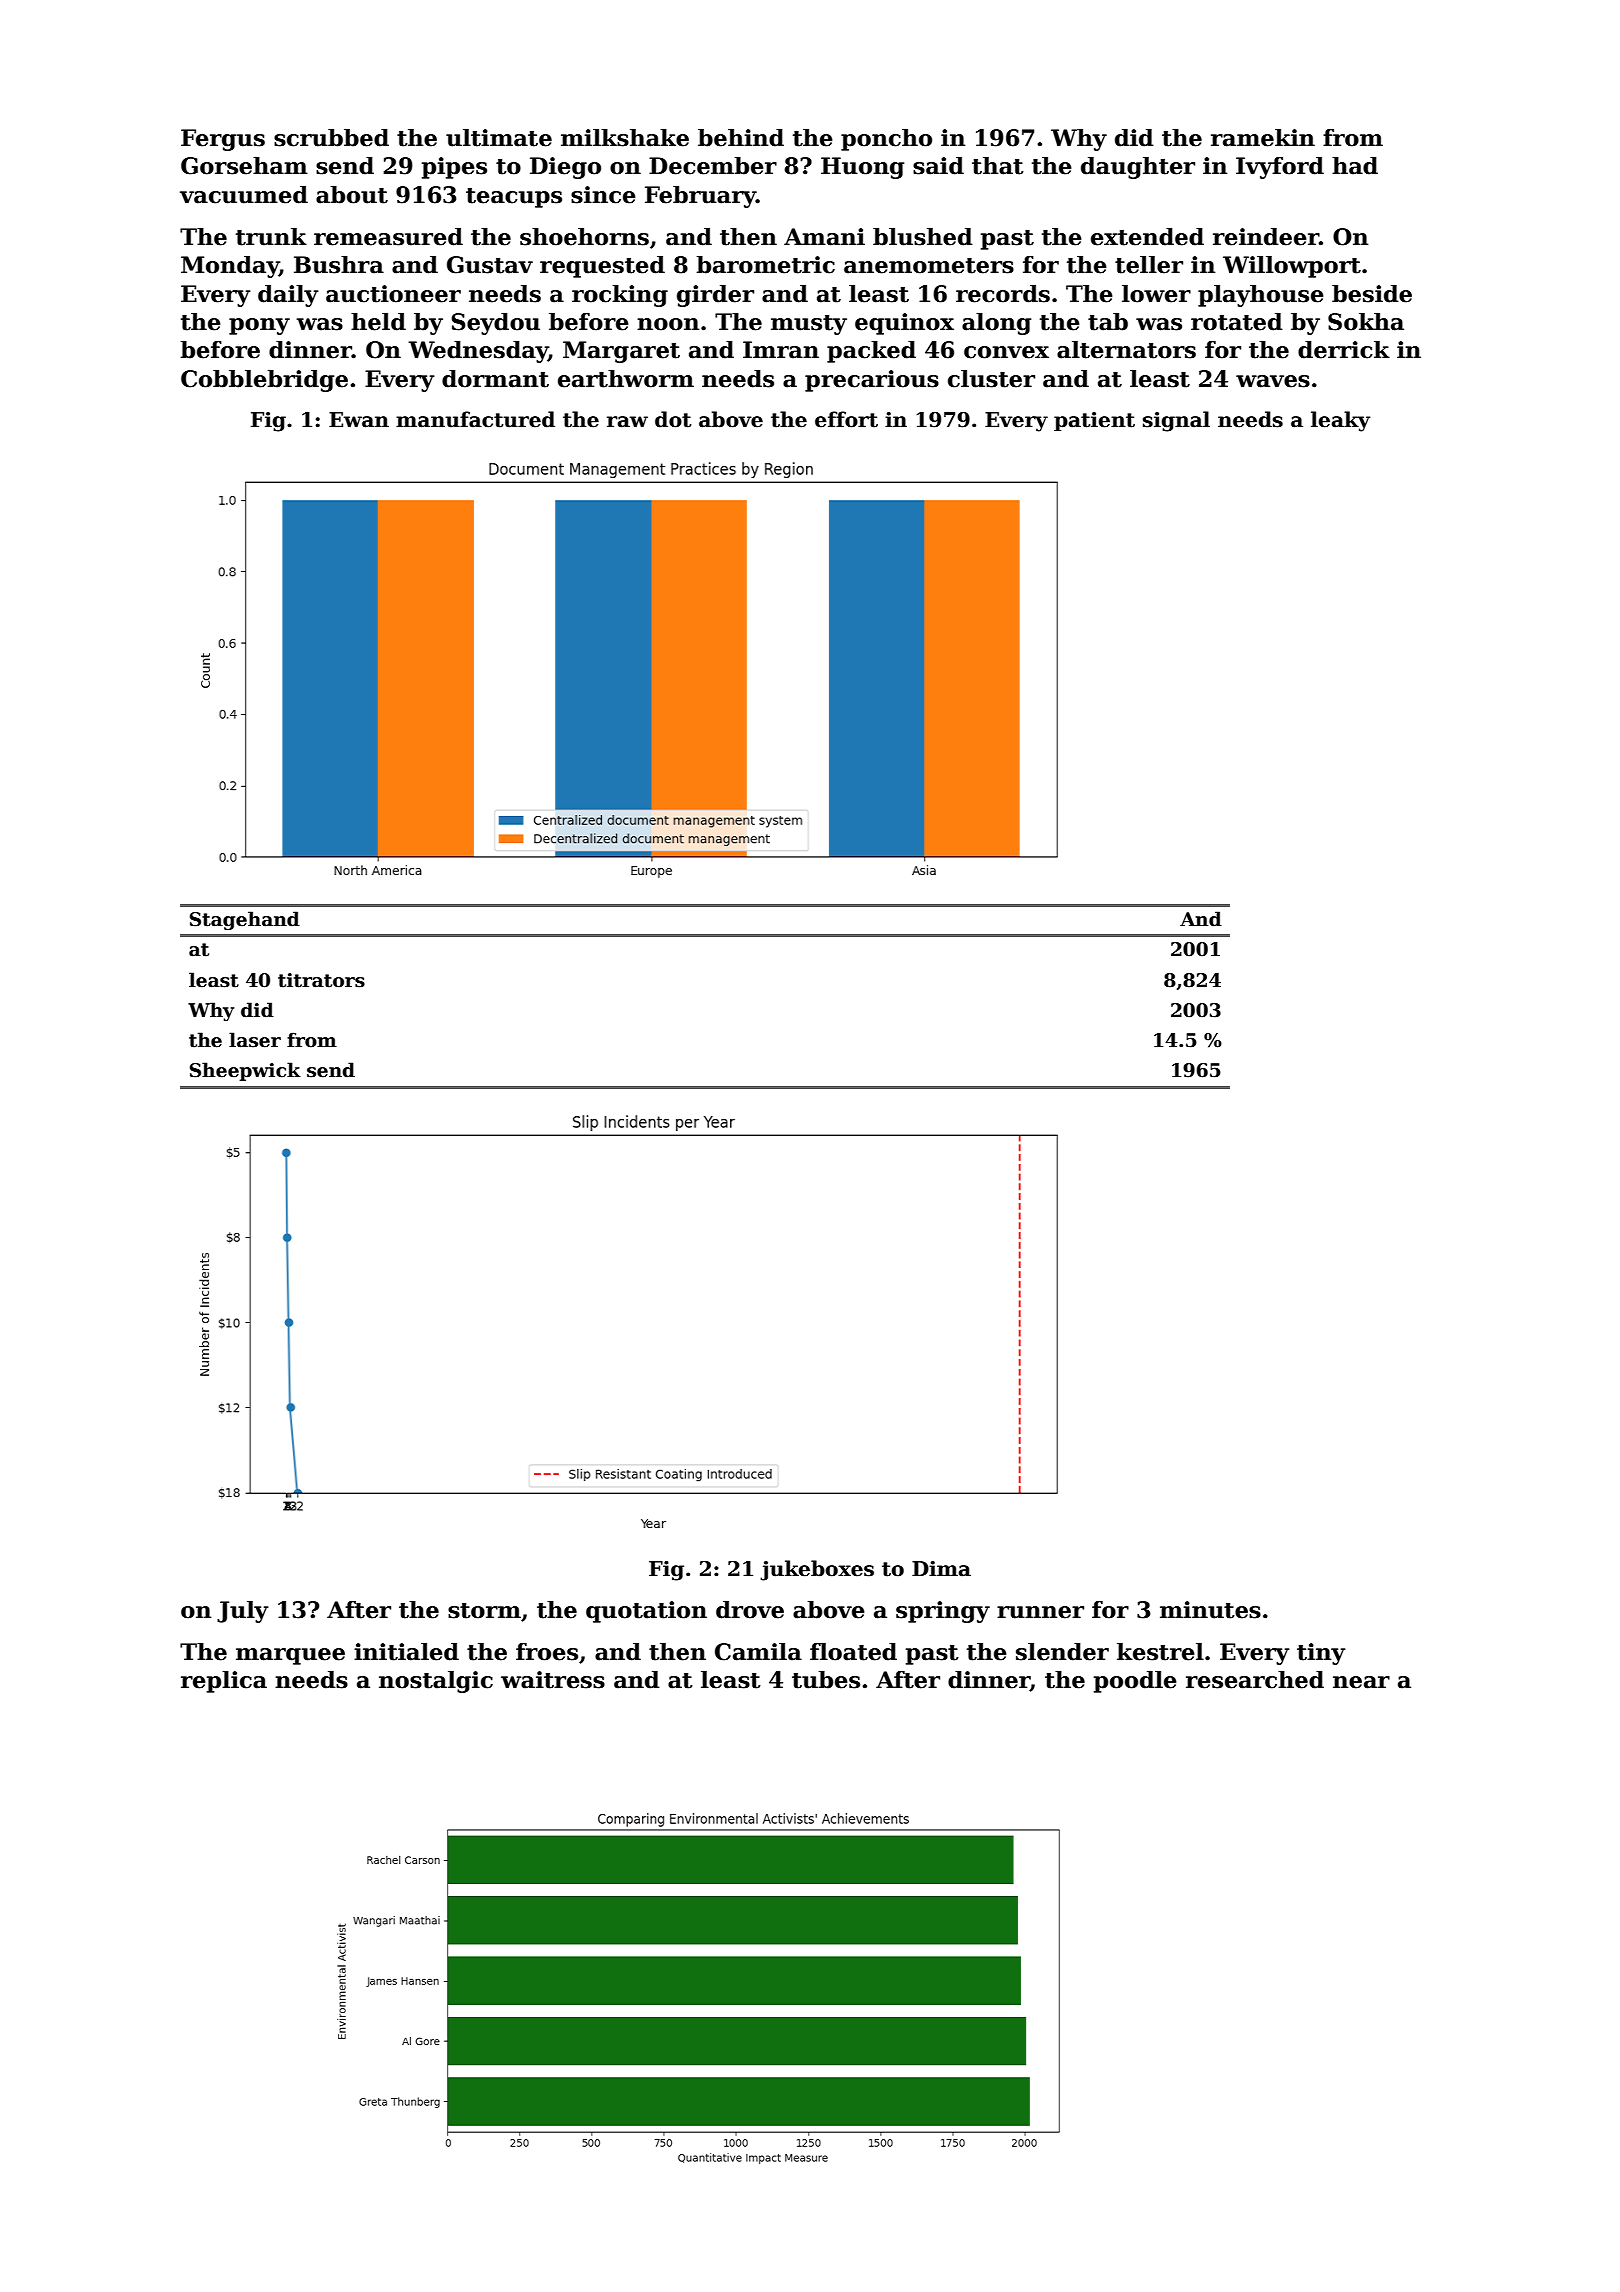 This image has height=2292, width=1620. What do you see at coordinates (1210, 1610) in the image?
I see `minutes` at bounding box center [1210, 1610].
